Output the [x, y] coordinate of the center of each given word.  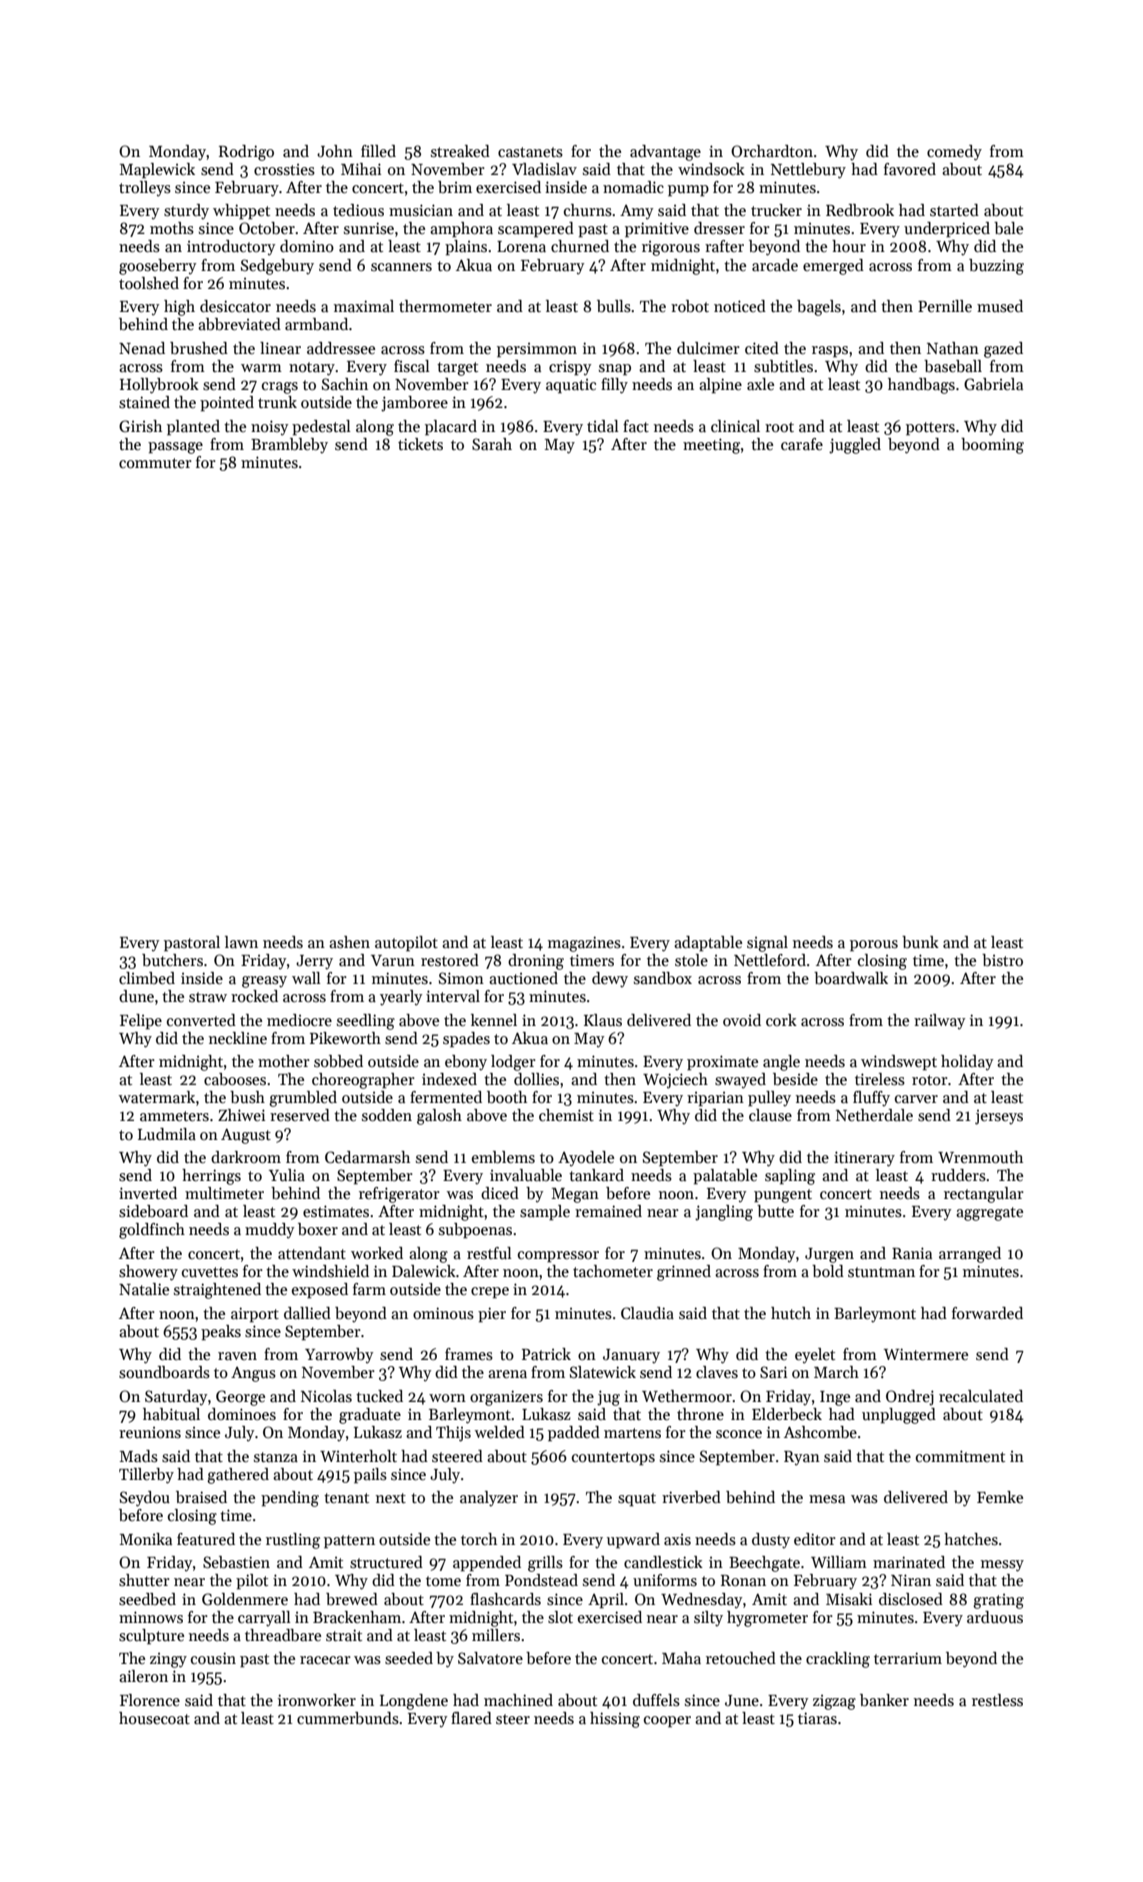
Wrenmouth [980, 1157]
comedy [954, 153]
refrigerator [399, 1195]
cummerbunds [348, 1718]
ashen [349, 942]
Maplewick [157, 171]
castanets [530, 152]
